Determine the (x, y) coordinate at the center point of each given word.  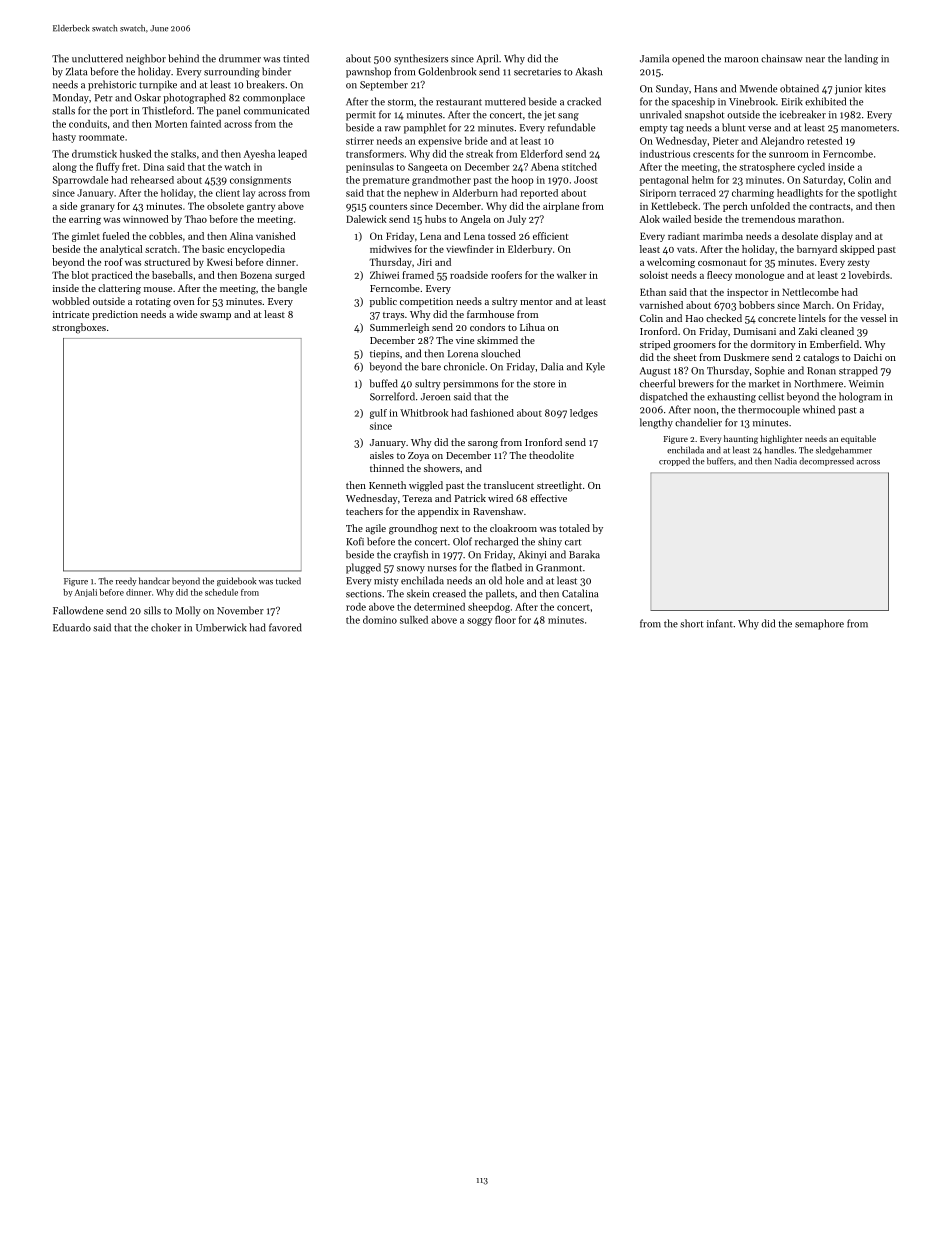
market (764, 383)
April (487, 59)
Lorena (463, 354)
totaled (574, 528)
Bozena (256, 275)
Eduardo (72, 627)
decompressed (826, 461)
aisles (382, 455)
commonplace (274, 98)
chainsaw (782, 58)
